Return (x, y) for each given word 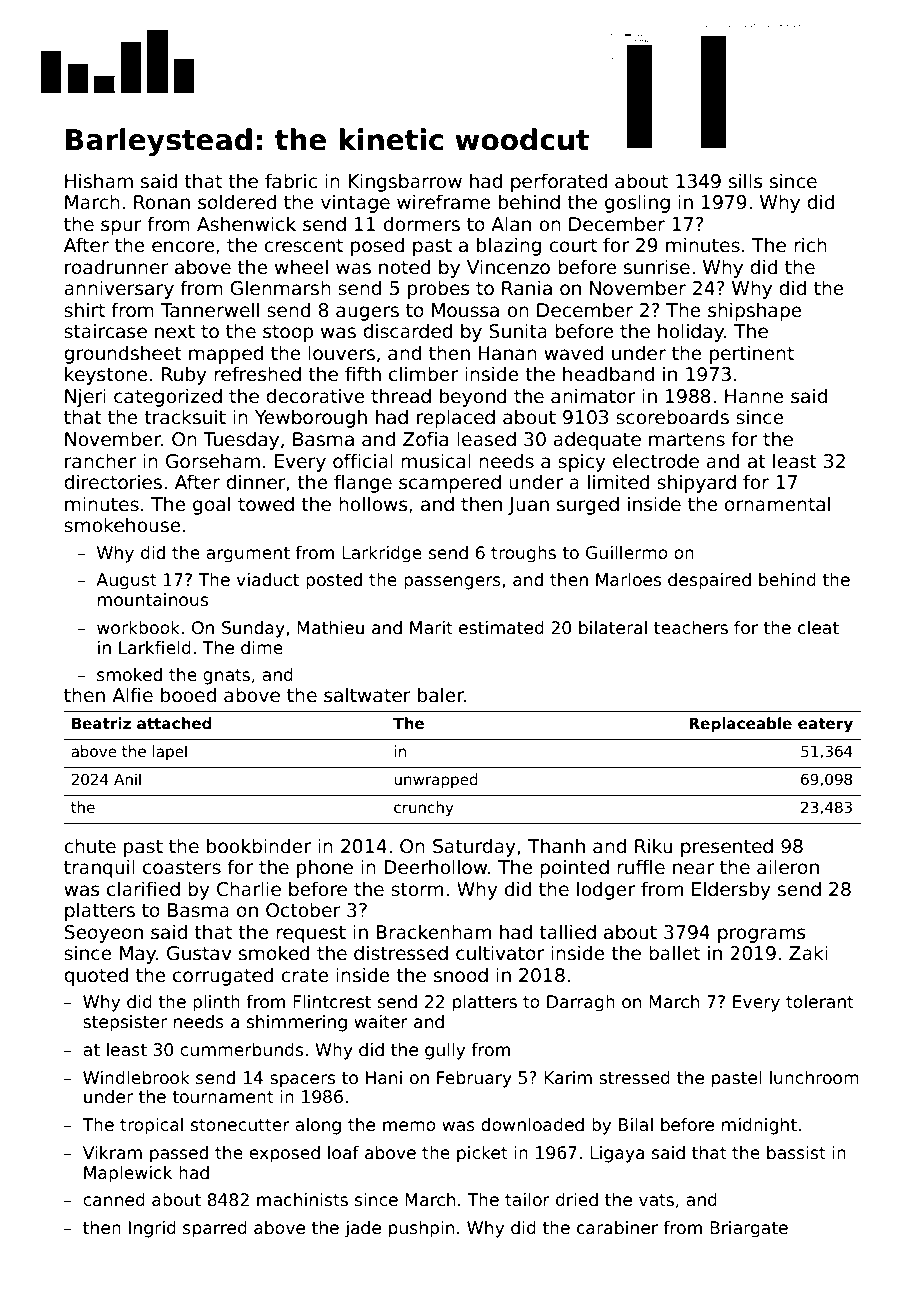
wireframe (444, 202)
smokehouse (122, 525)
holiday (691, 332)
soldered (237, 202)
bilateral (613, 628)
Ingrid (152, 1229)
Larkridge (382, 554)
